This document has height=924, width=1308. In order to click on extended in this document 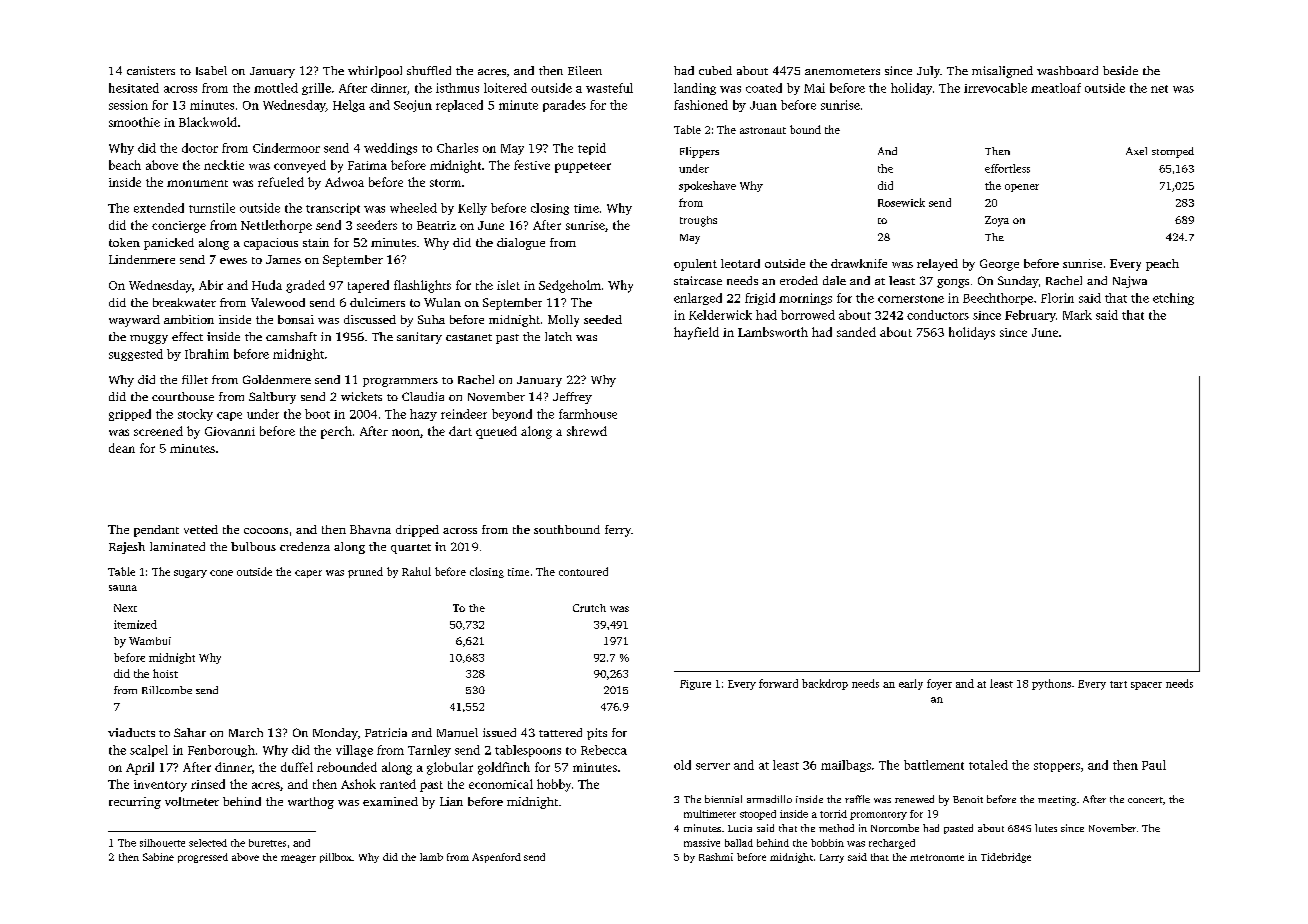, I will do `click(159, 208)`.
